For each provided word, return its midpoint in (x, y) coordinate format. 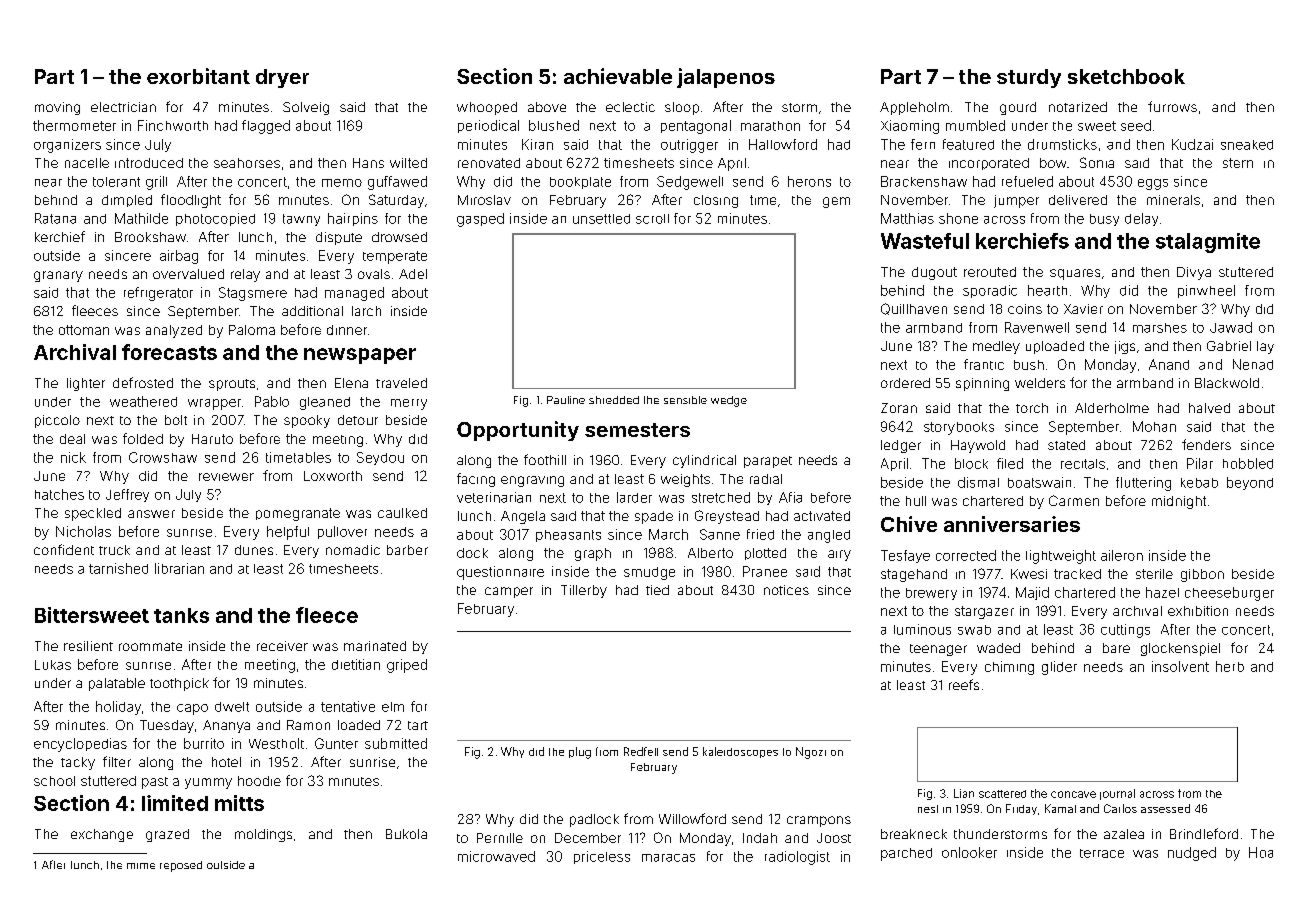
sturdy (1029, 78)
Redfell (641, 751)
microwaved (496, 856)
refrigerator (158, 294)
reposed (181, 866)
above (547, 107)
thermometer (74, 125)
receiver (282, 646)
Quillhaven (914, 309)
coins (1025, 309)
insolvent (1180, 666)
